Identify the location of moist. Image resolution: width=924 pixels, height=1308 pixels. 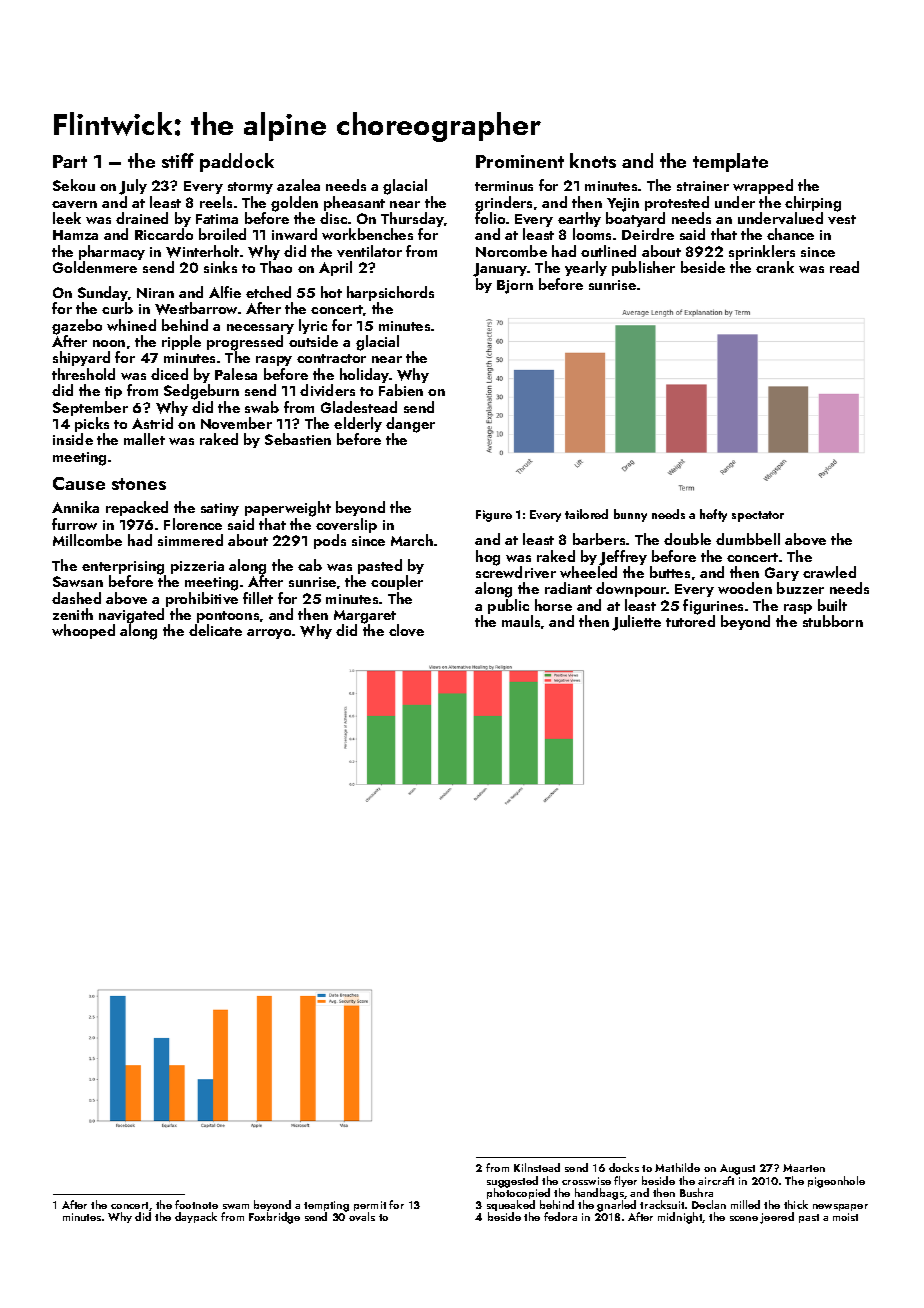
(845, 1217).
